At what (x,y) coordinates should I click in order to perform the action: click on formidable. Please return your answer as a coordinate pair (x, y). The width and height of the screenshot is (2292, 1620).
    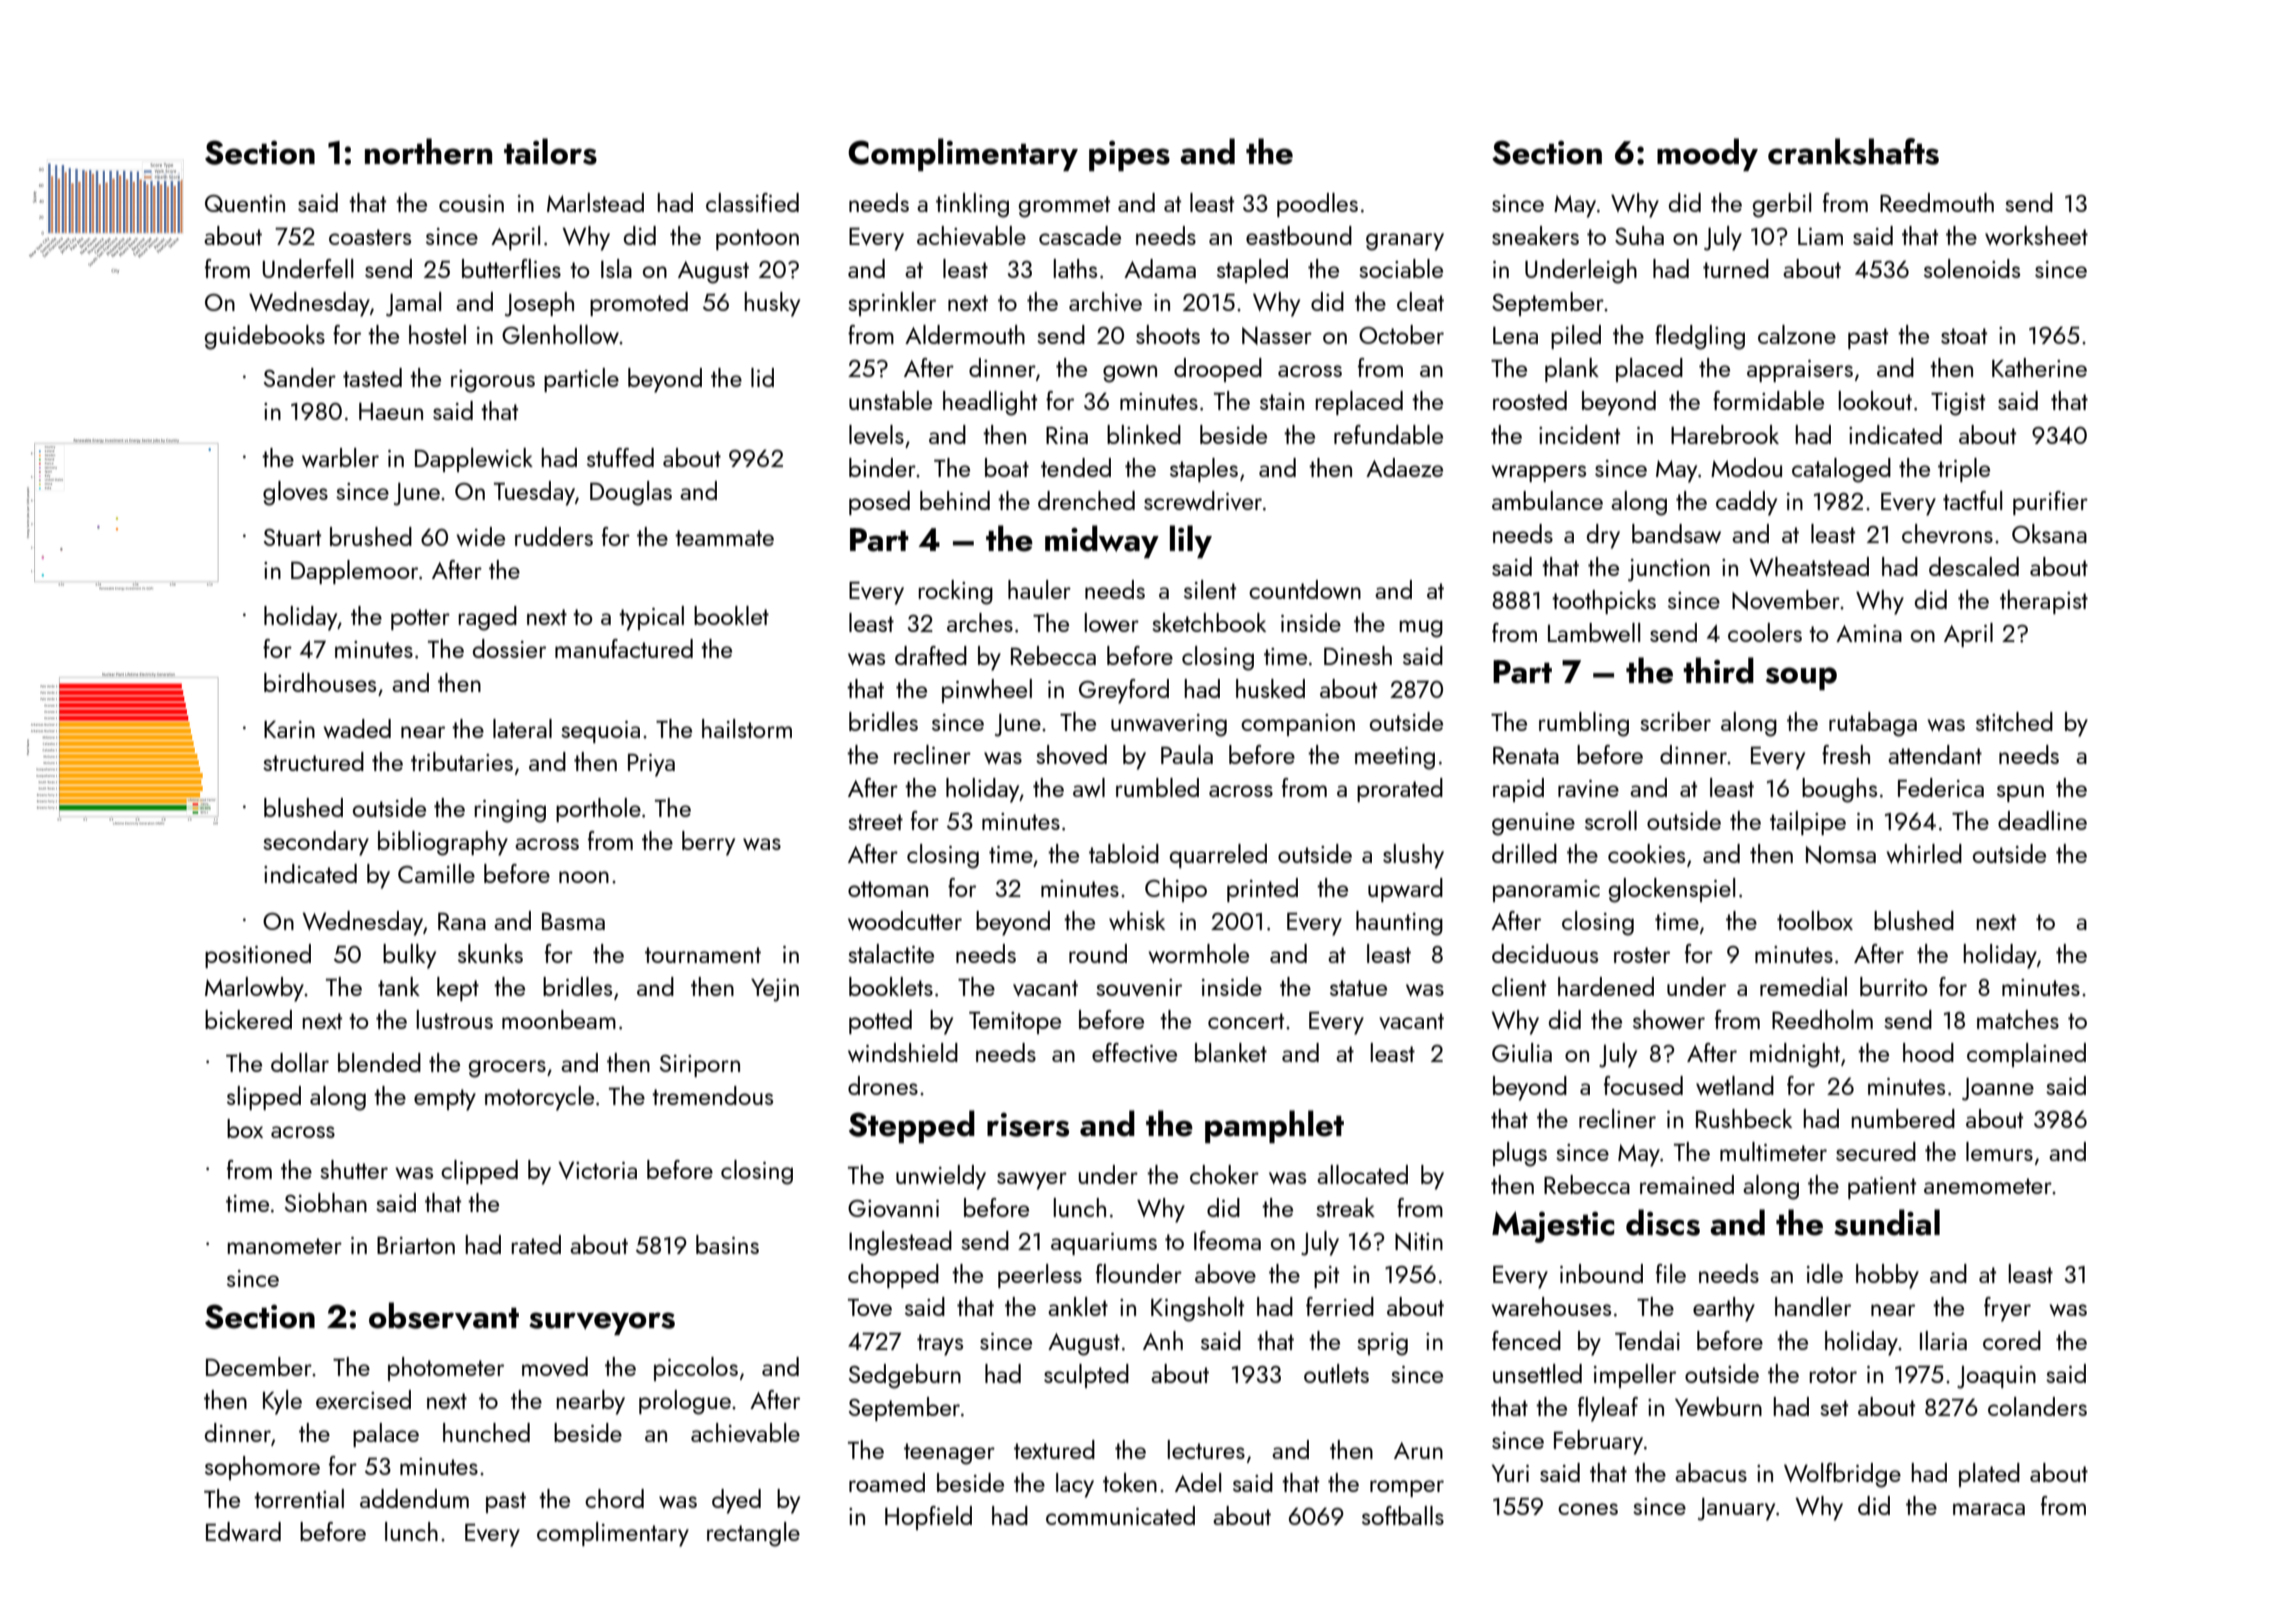
    Looking at the image, I should click on (1768, 400).
